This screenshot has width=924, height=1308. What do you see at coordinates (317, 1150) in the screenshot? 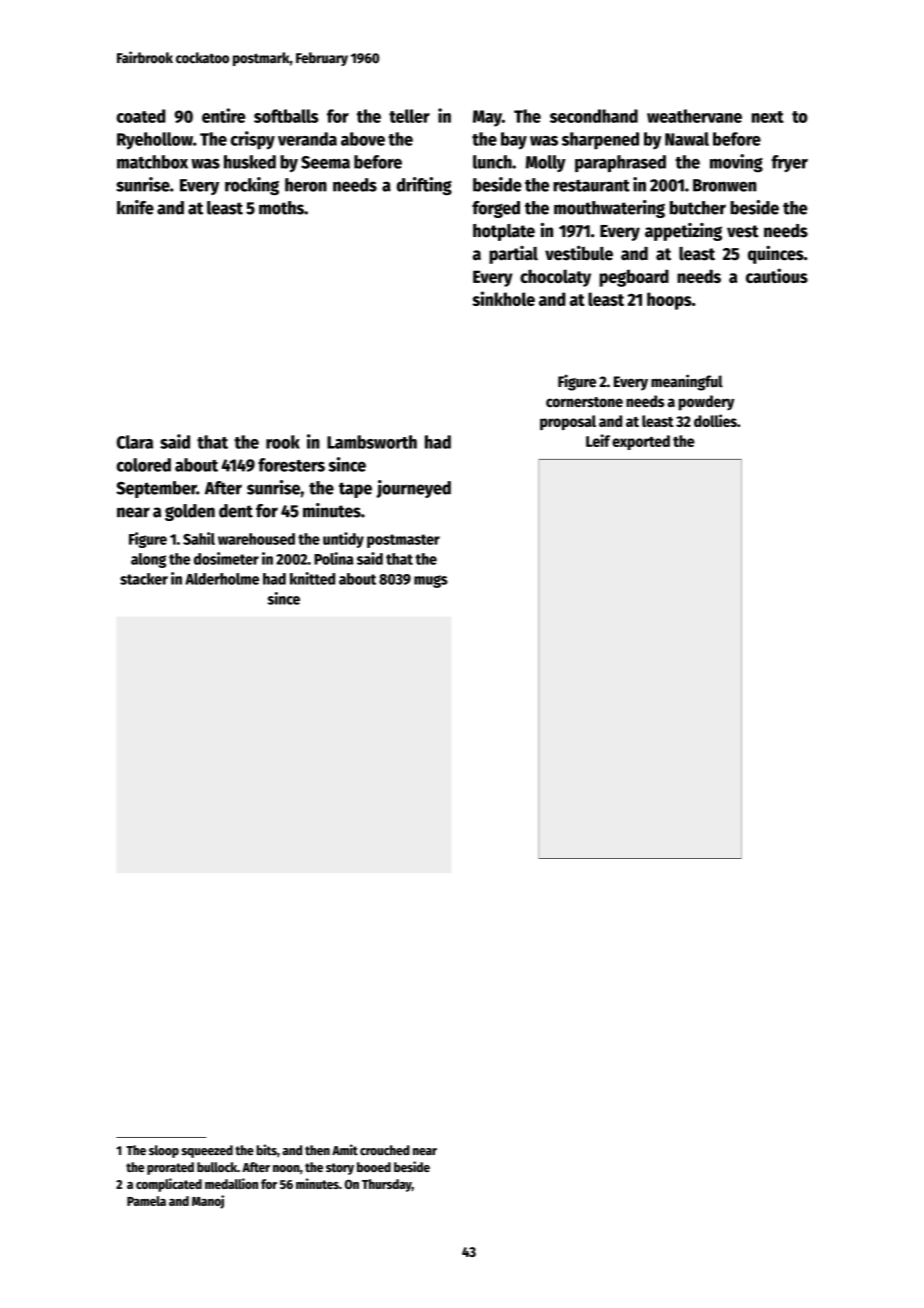
I see `then` at bounding box center [317, 1150].
